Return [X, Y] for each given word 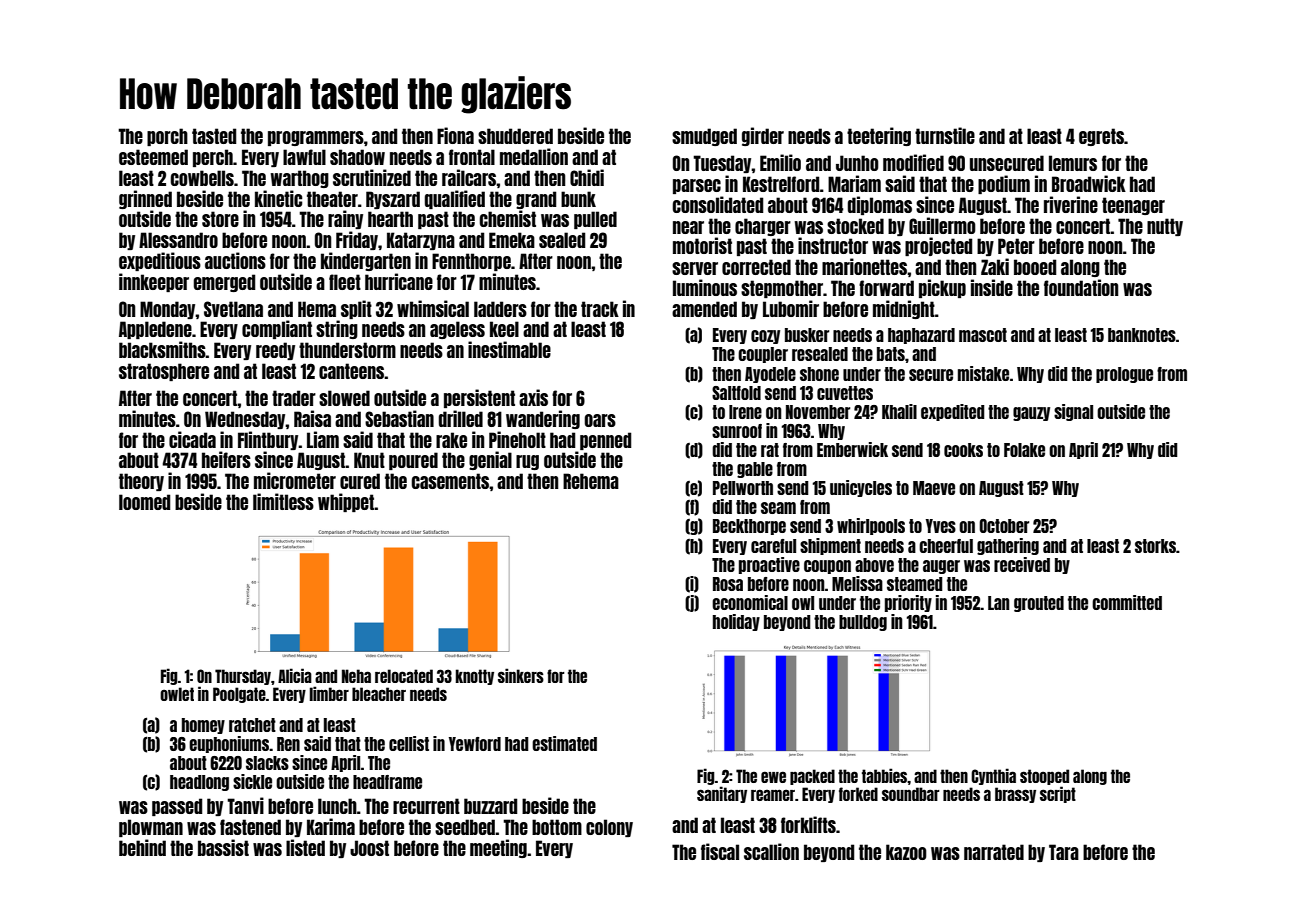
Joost [369, 848]
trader [294, 398]
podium [1004, 184]
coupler [763, 355]
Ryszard [393, 200]
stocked [855, 226]
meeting [498, 848]
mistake [983, 373]
